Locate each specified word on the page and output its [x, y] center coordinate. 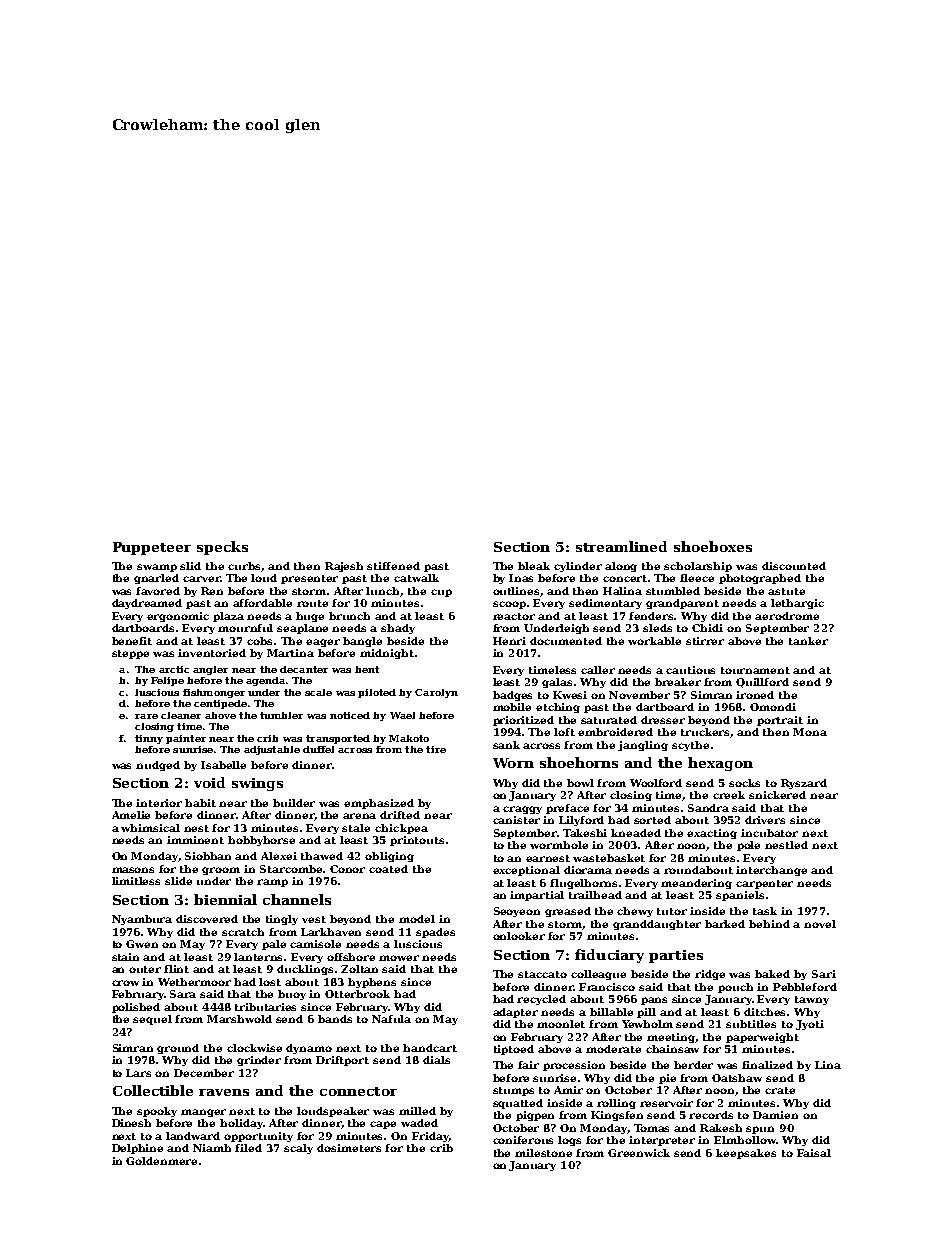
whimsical [150, 828]
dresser [663, 720]
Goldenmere [161, 1161]
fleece [697, 578]
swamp [157, 568]
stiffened [393, 566]
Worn [513, 763]
